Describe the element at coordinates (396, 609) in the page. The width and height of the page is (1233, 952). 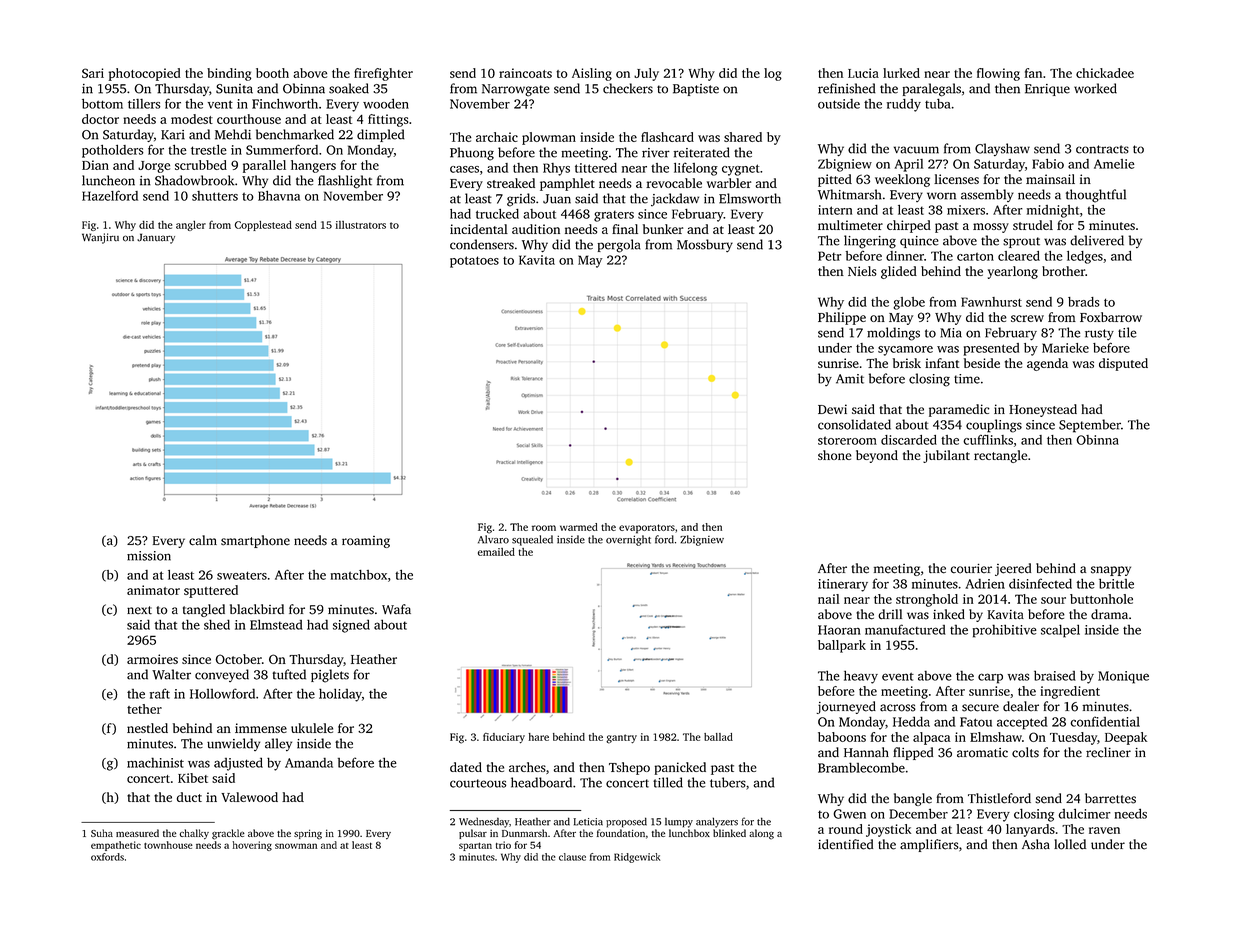
I see `Wafa` at that location.
